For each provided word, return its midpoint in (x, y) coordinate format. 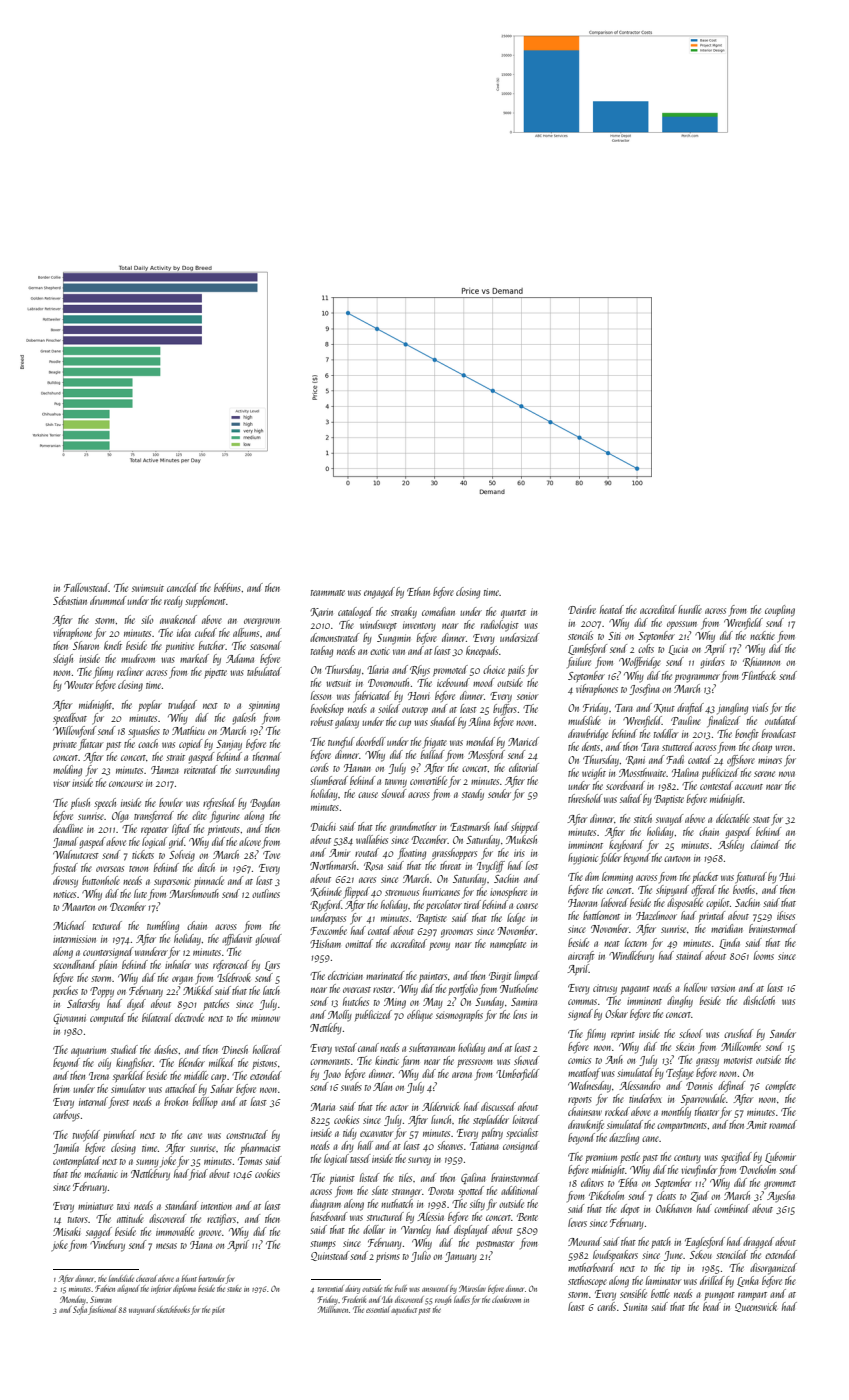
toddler (666, 733)
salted (631, 798)
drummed (108, 600)
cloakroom (506, 1299)
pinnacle (209, 881)
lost (532, 865)
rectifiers (221, 1220)
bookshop (327, 709)
